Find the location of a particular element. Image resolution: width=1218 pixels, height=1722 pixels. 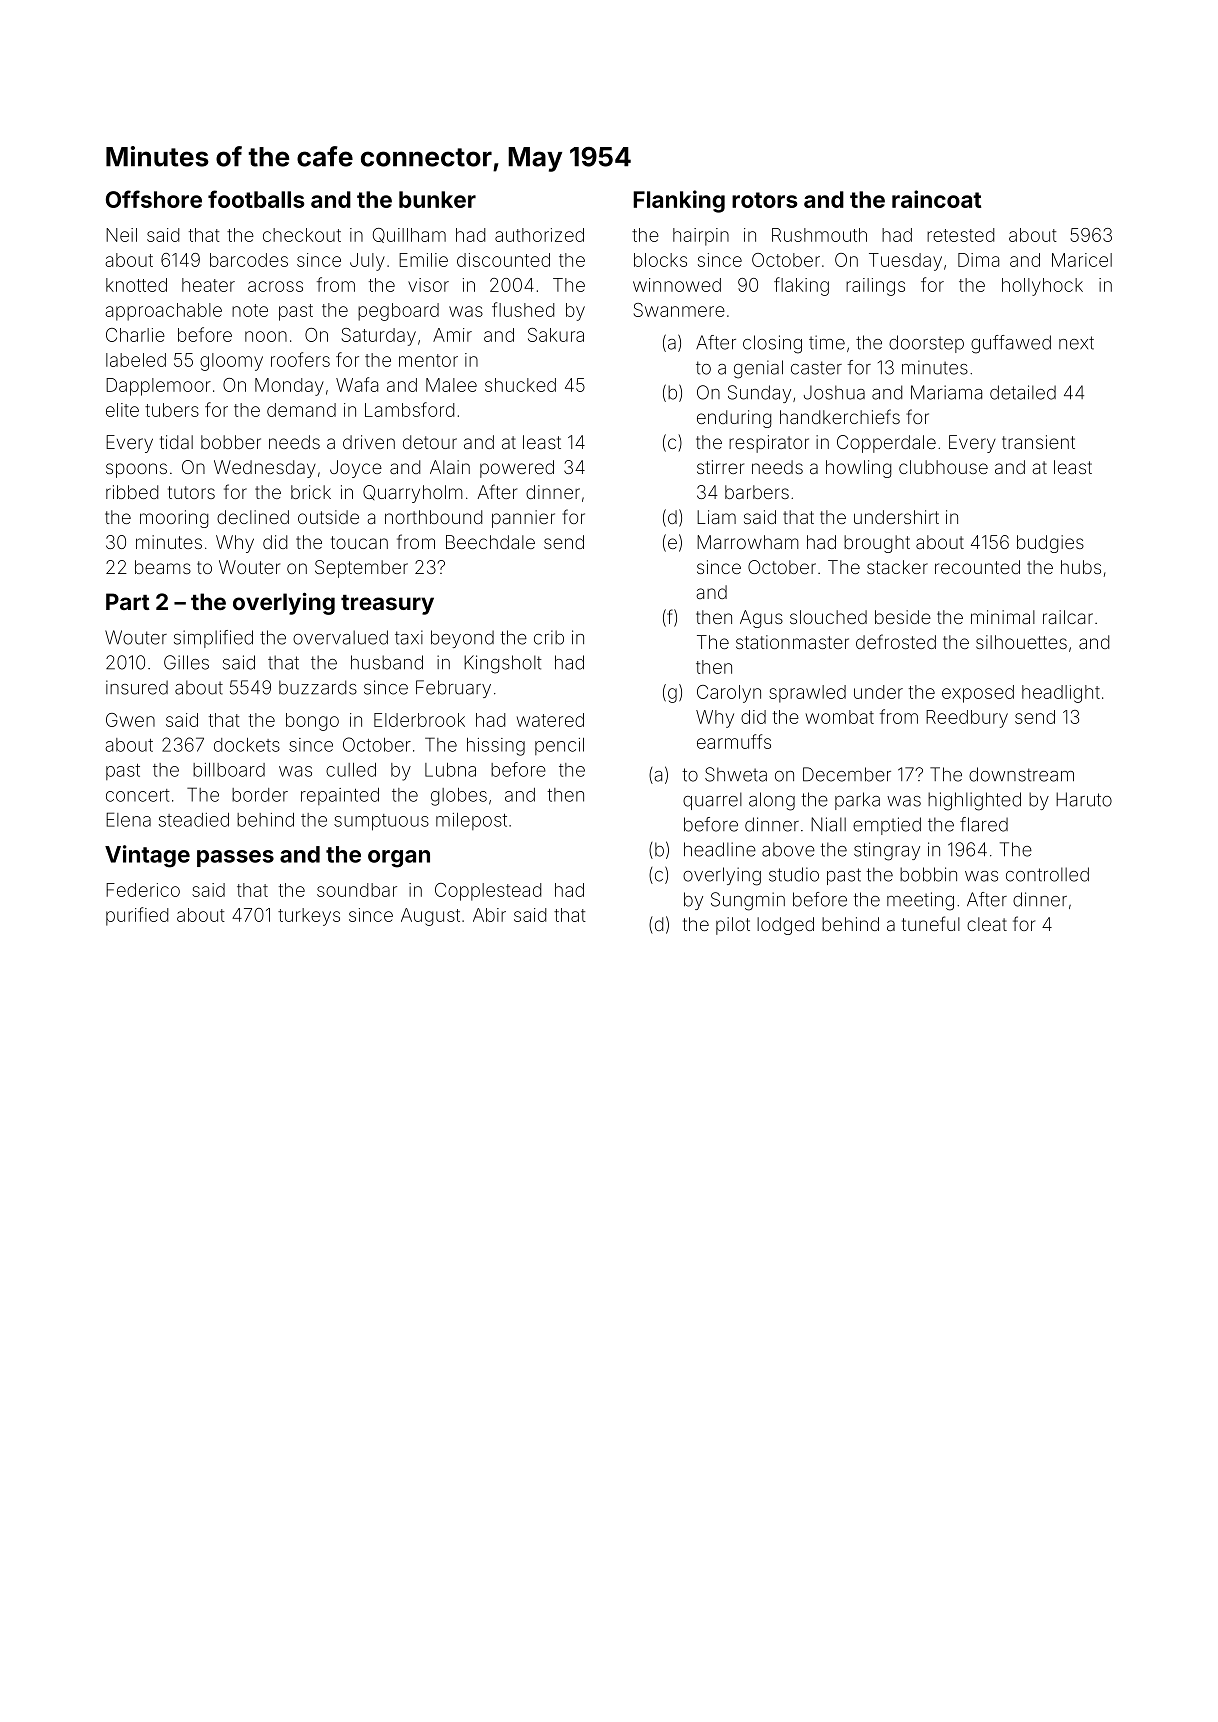

controlled is located at coordinates (1047, 874).
